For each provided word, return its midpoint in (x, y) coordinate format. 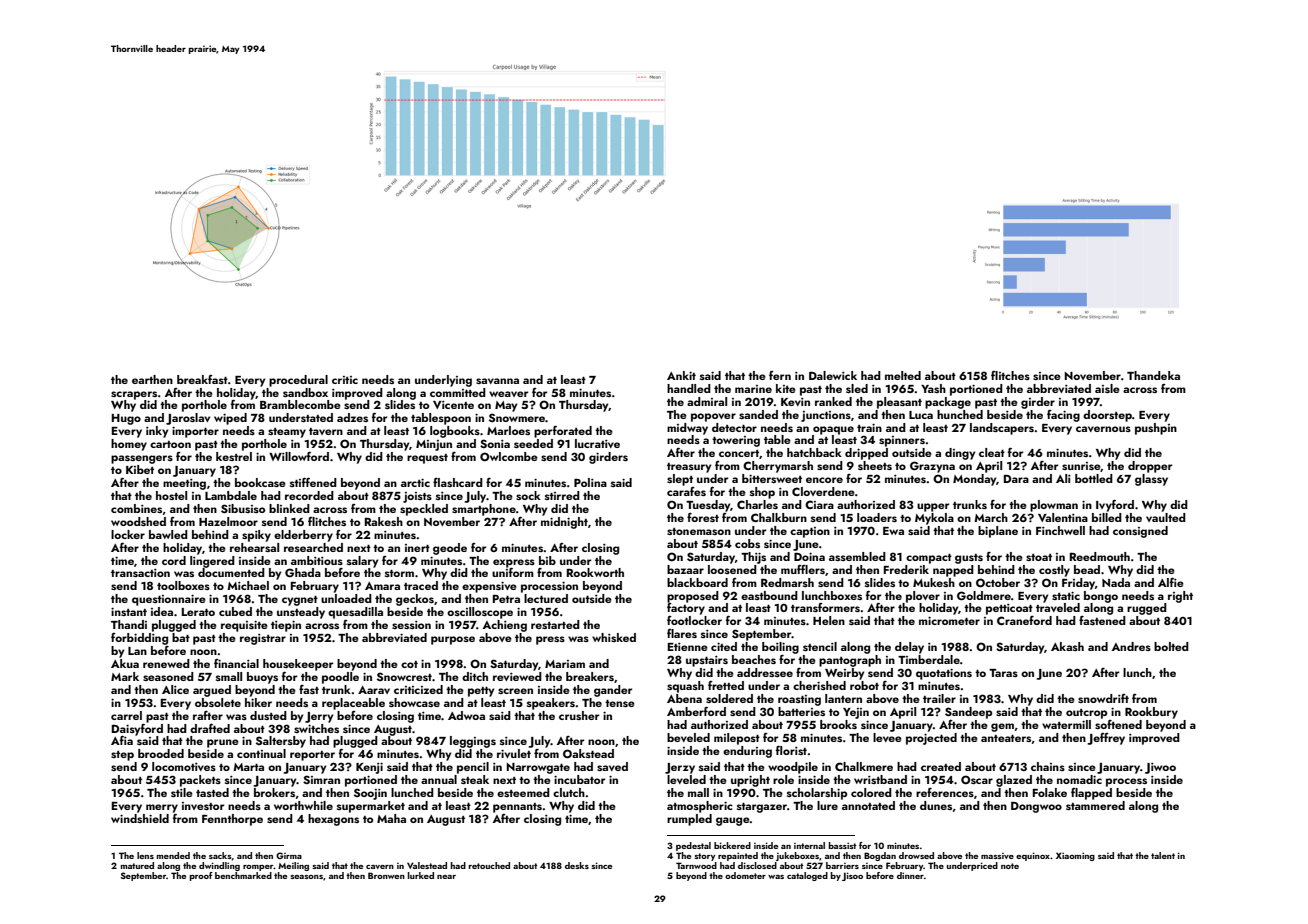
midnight (564, 523)
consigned (1140, 532)
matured (137, 865)
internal (809, 845)
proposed (693, 597)
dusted (268, 715)
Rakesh (384, 521)
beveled (688, 737)
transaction (140, 573)
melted (903, 375)
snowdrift (1103, 698)
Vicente (453, 405)
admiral (707, 401)
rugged (1147, 609)
